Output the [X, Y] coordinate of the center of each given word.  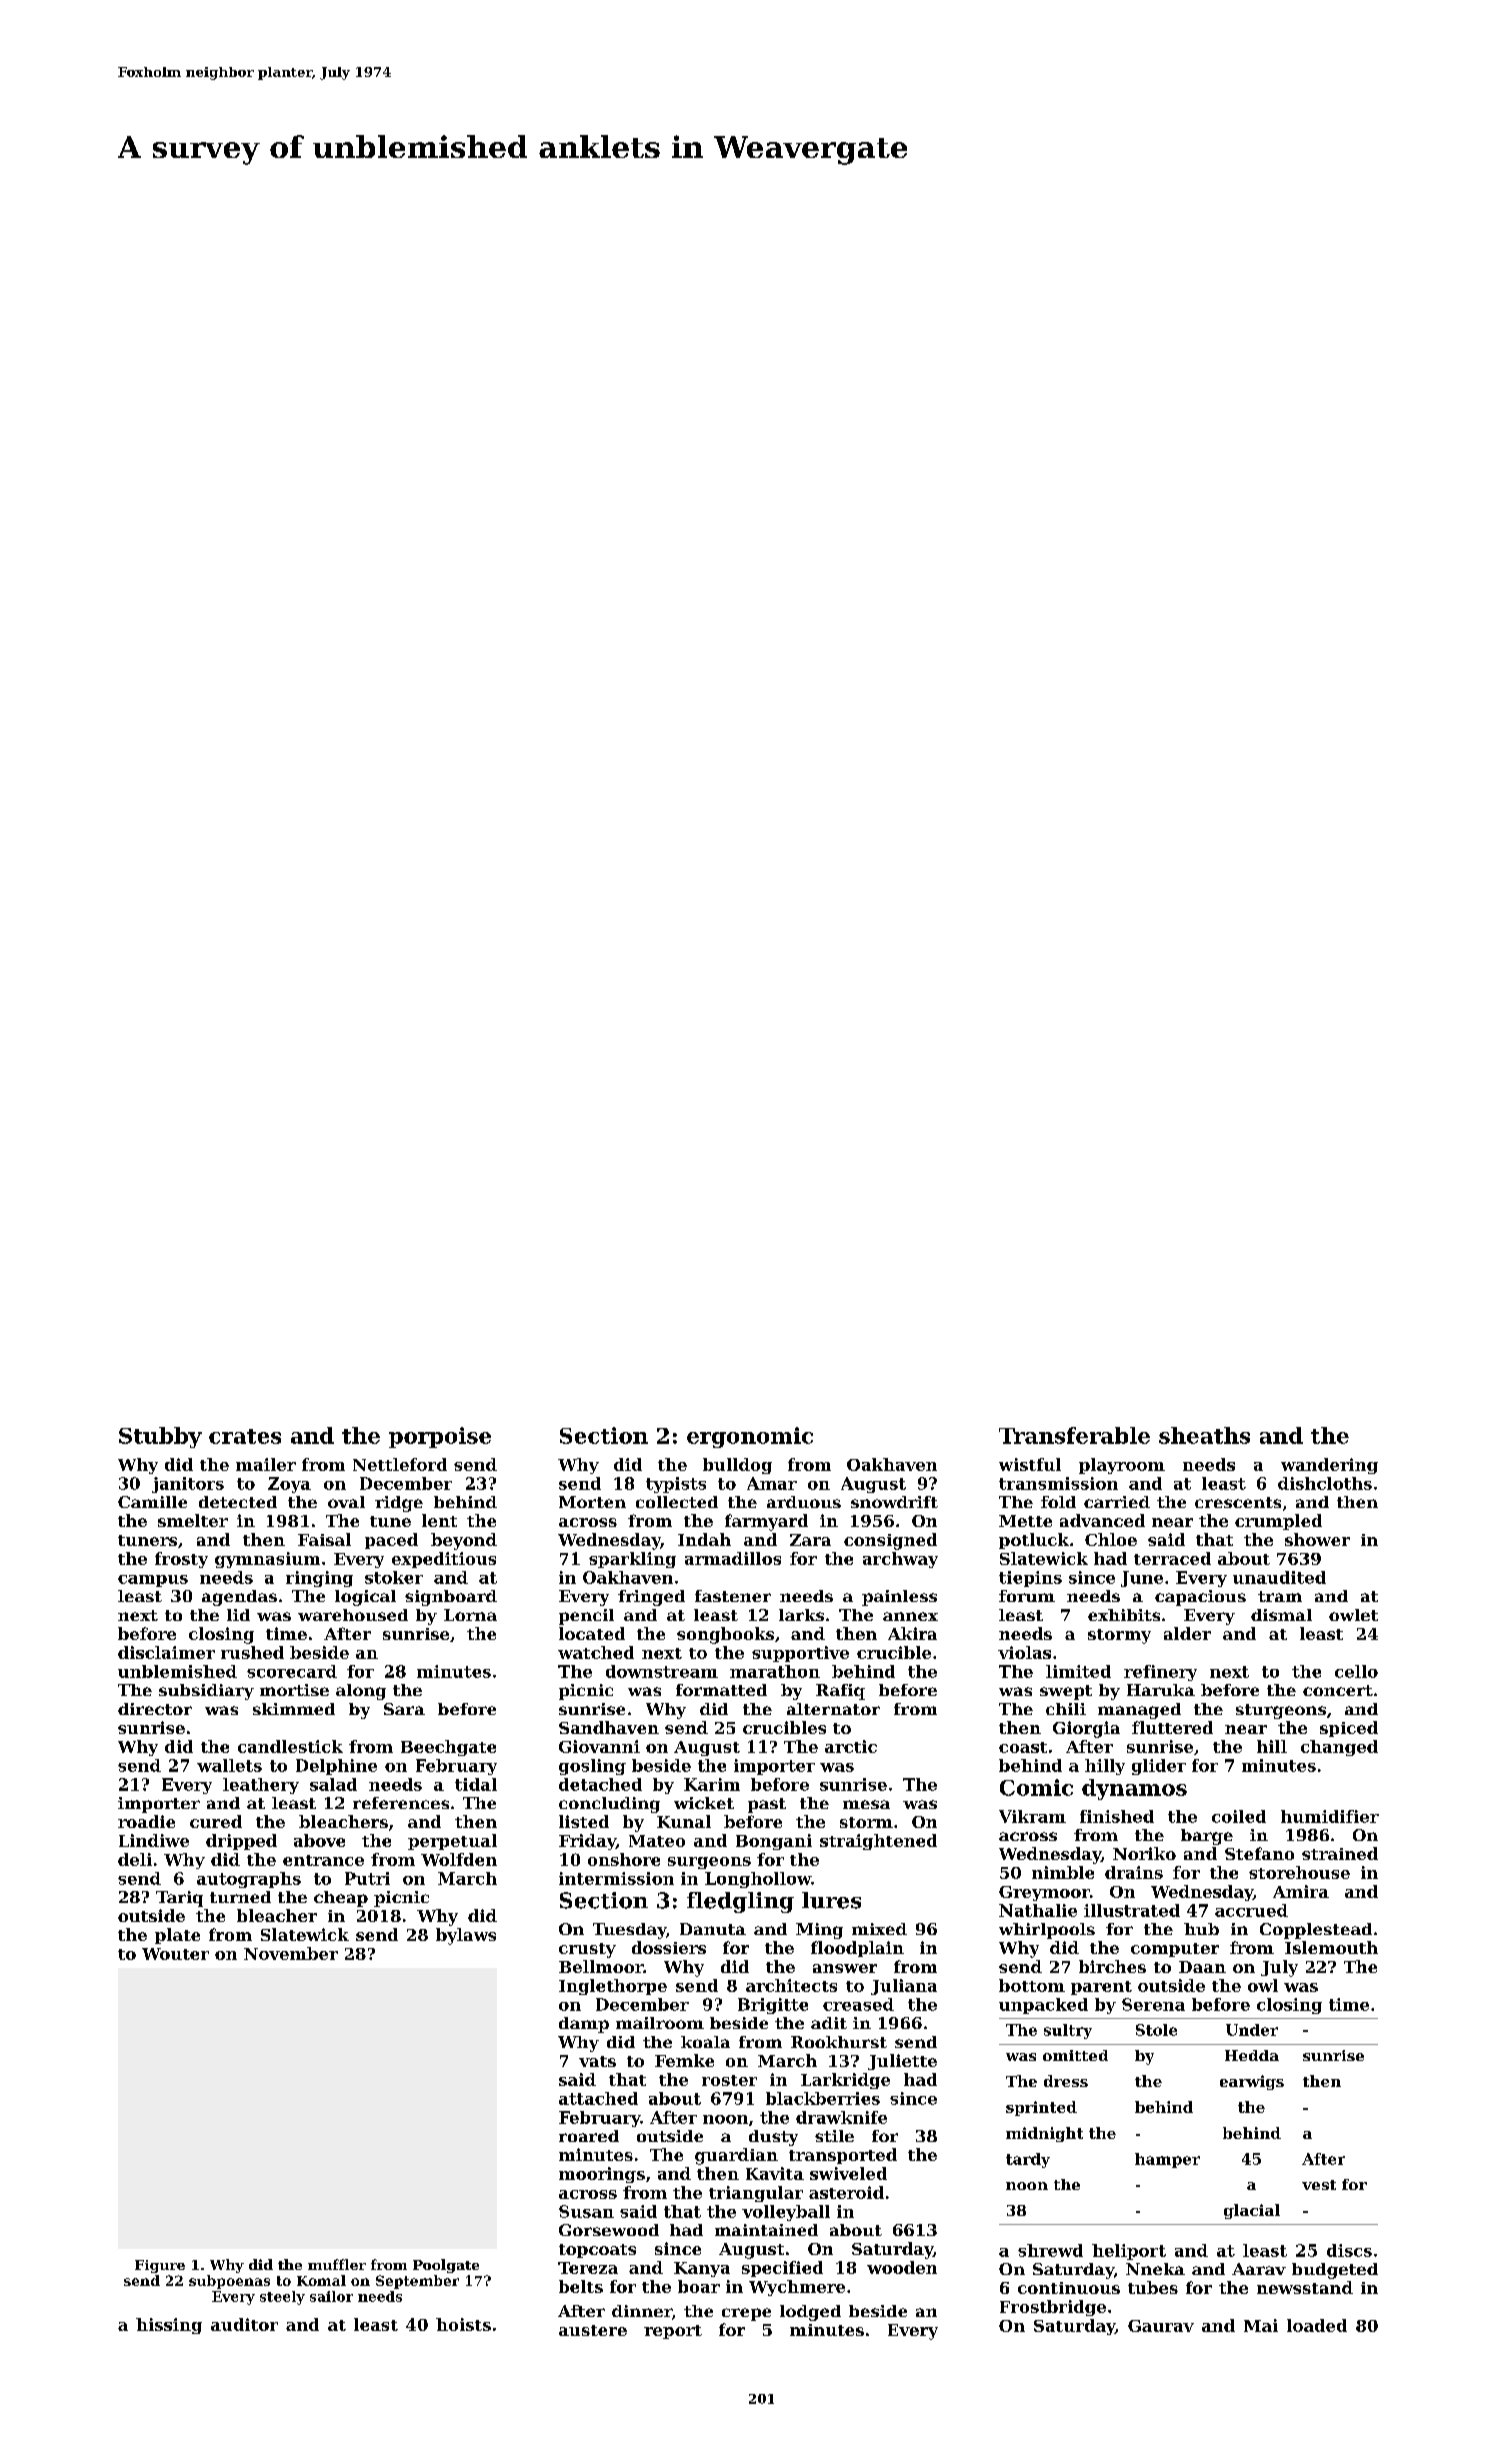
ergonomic [750, 1437]
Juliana [904, 1987]
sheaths [1204, 1435]
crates [245, 1436]
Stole [1156, 2030]
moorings [602, 2175]
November [291, 1953]
